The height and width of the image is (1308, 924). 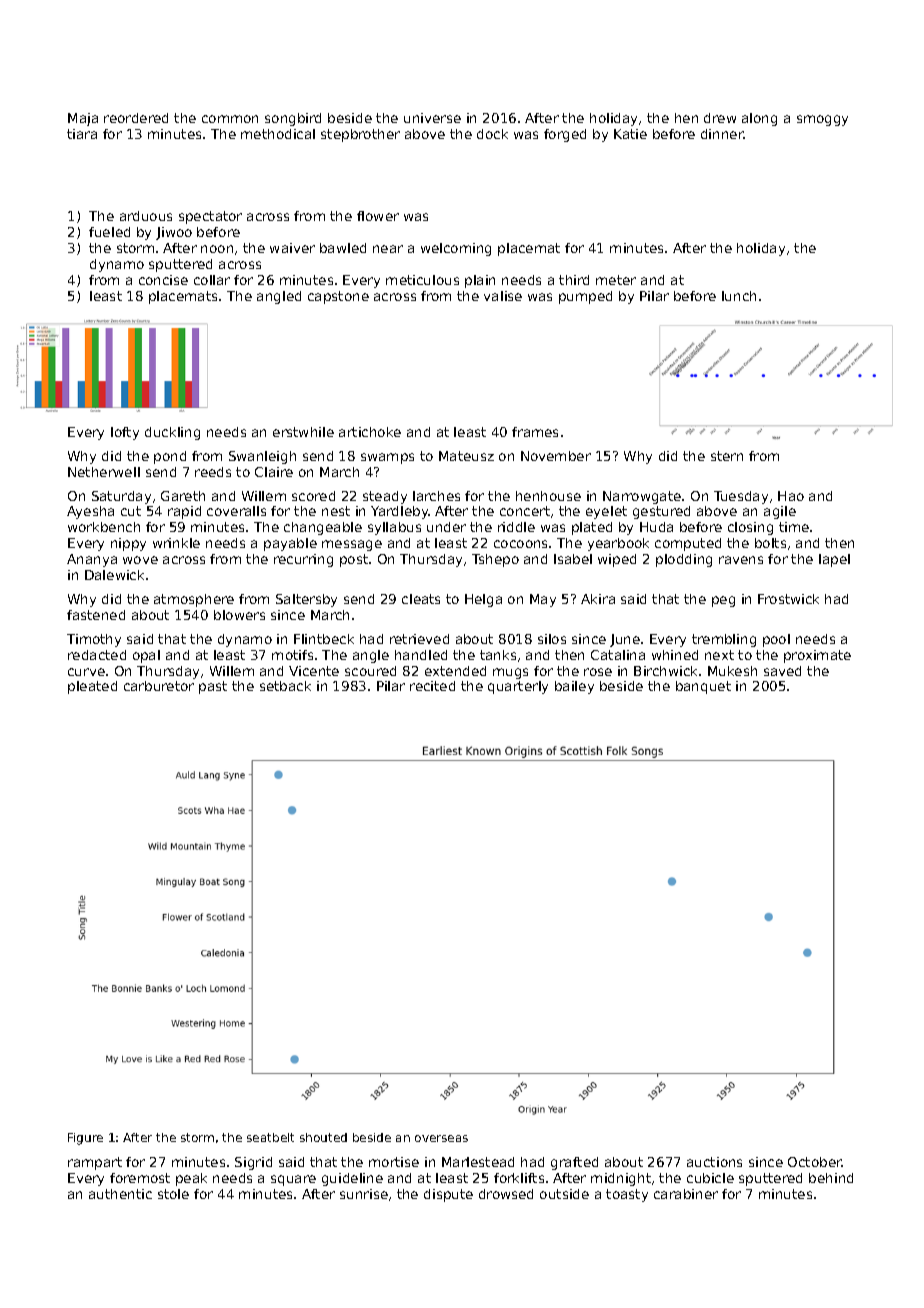 I want to click on waiver, so click(x=292, y=248).
